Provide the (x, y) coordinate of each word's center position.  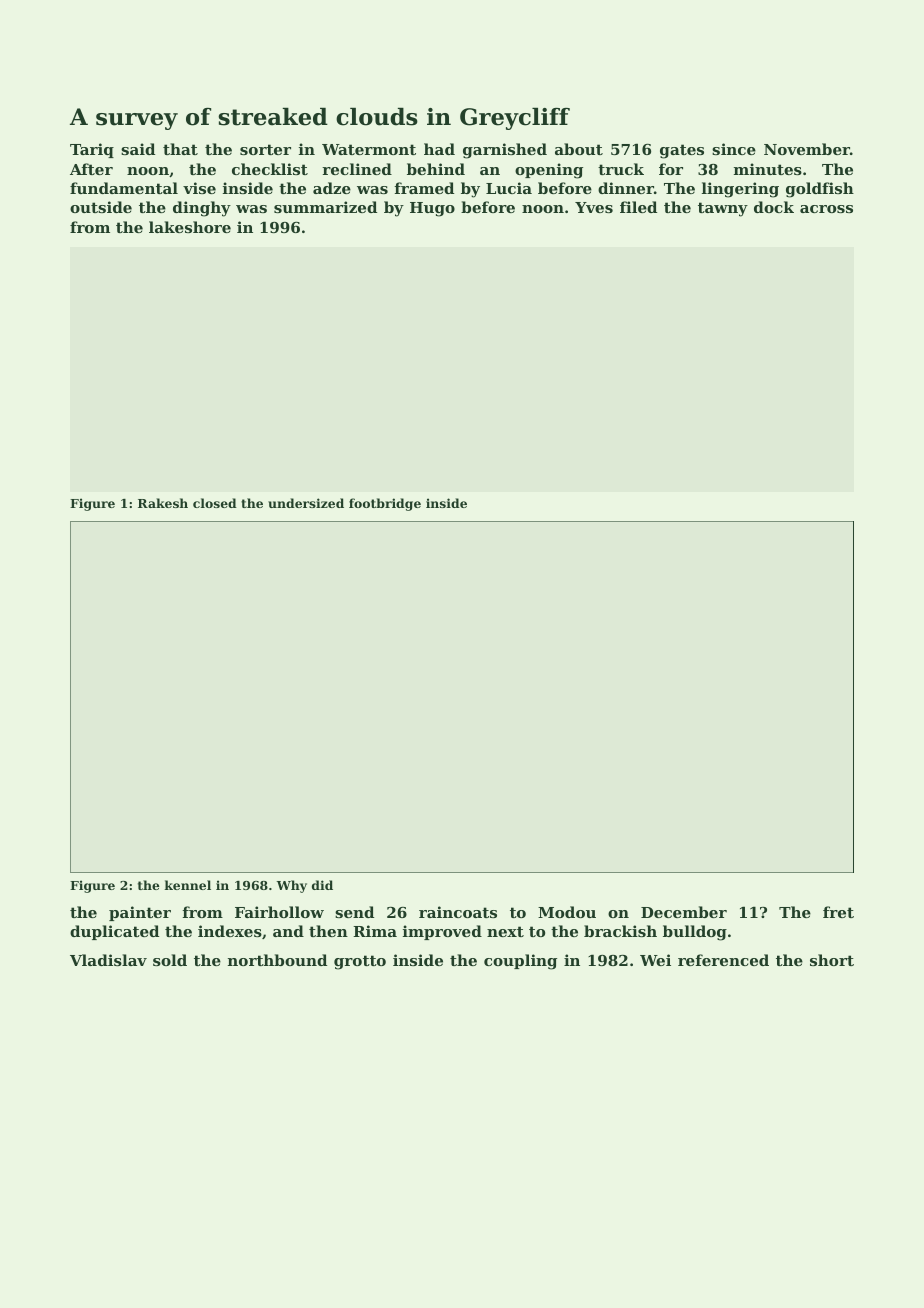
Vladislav (108, 960)
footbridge (385, 504)
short (832, 960)
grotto (360, 962)
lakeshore (190, 227)
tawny (723, 209)
